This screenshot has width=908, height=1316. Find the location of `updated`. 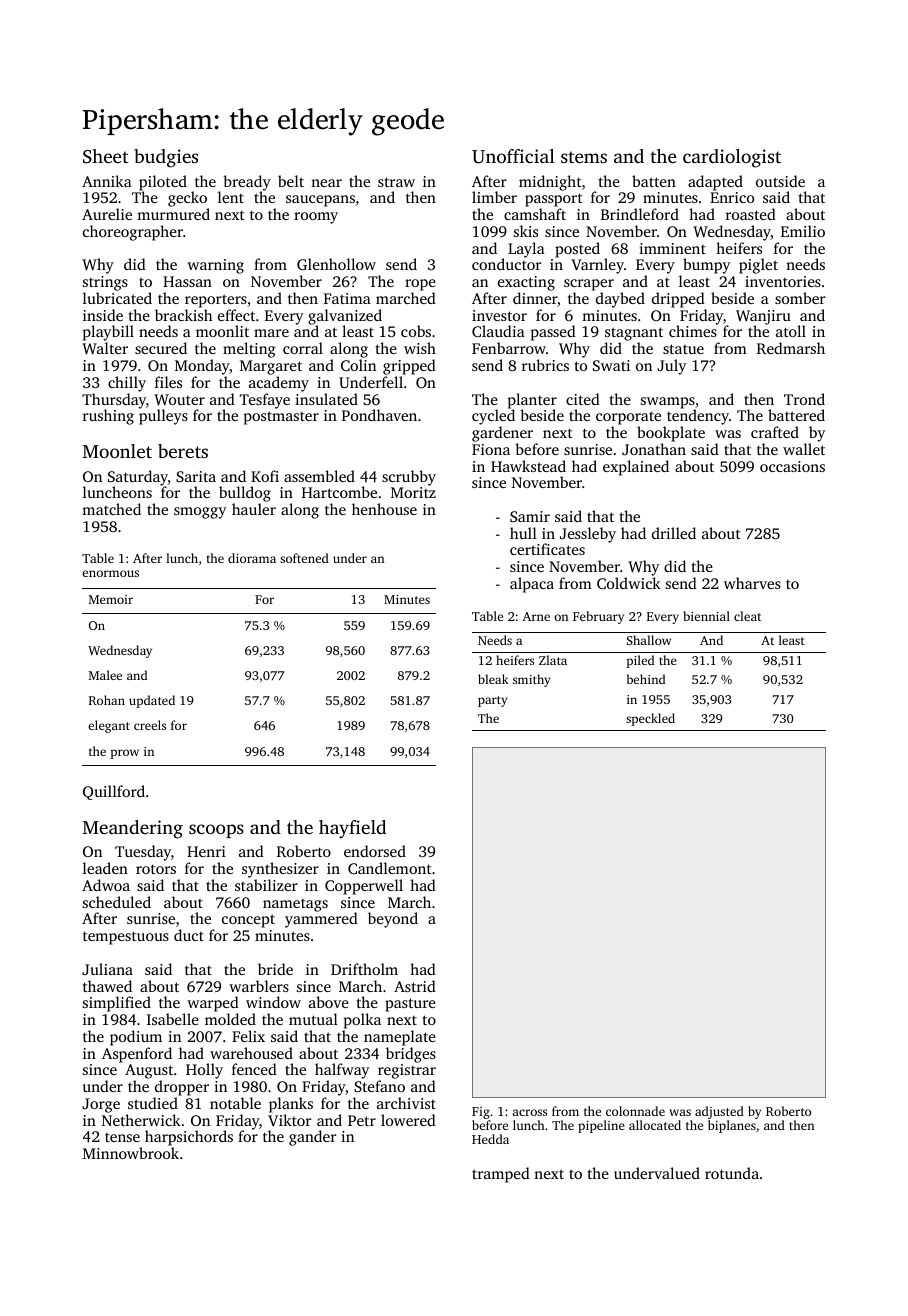

updated is located at coordinates (152, 701).
